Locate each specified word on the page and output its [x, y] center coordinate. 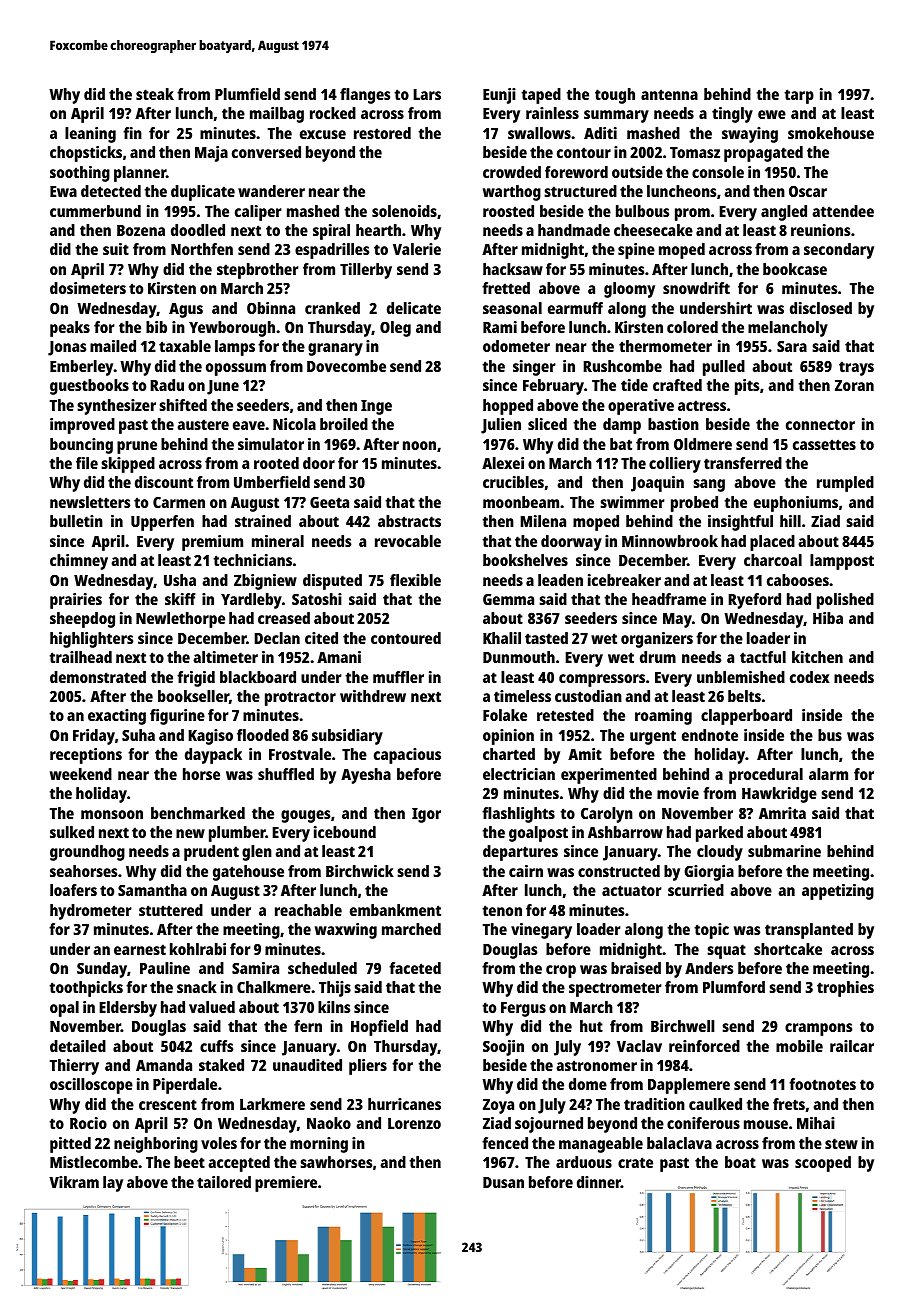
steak [155, 94]
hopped [508, 407]
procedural [766, 776]
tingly [732, 115]
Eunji [499, 96]
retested [565, 715]
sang [709, 485]
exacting [117, 717]
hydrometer [91, 912]
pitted [70, 1145]
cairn [526, 871]
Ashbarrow [625, 832]
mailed [113, 346]
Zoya [498, 1106]
